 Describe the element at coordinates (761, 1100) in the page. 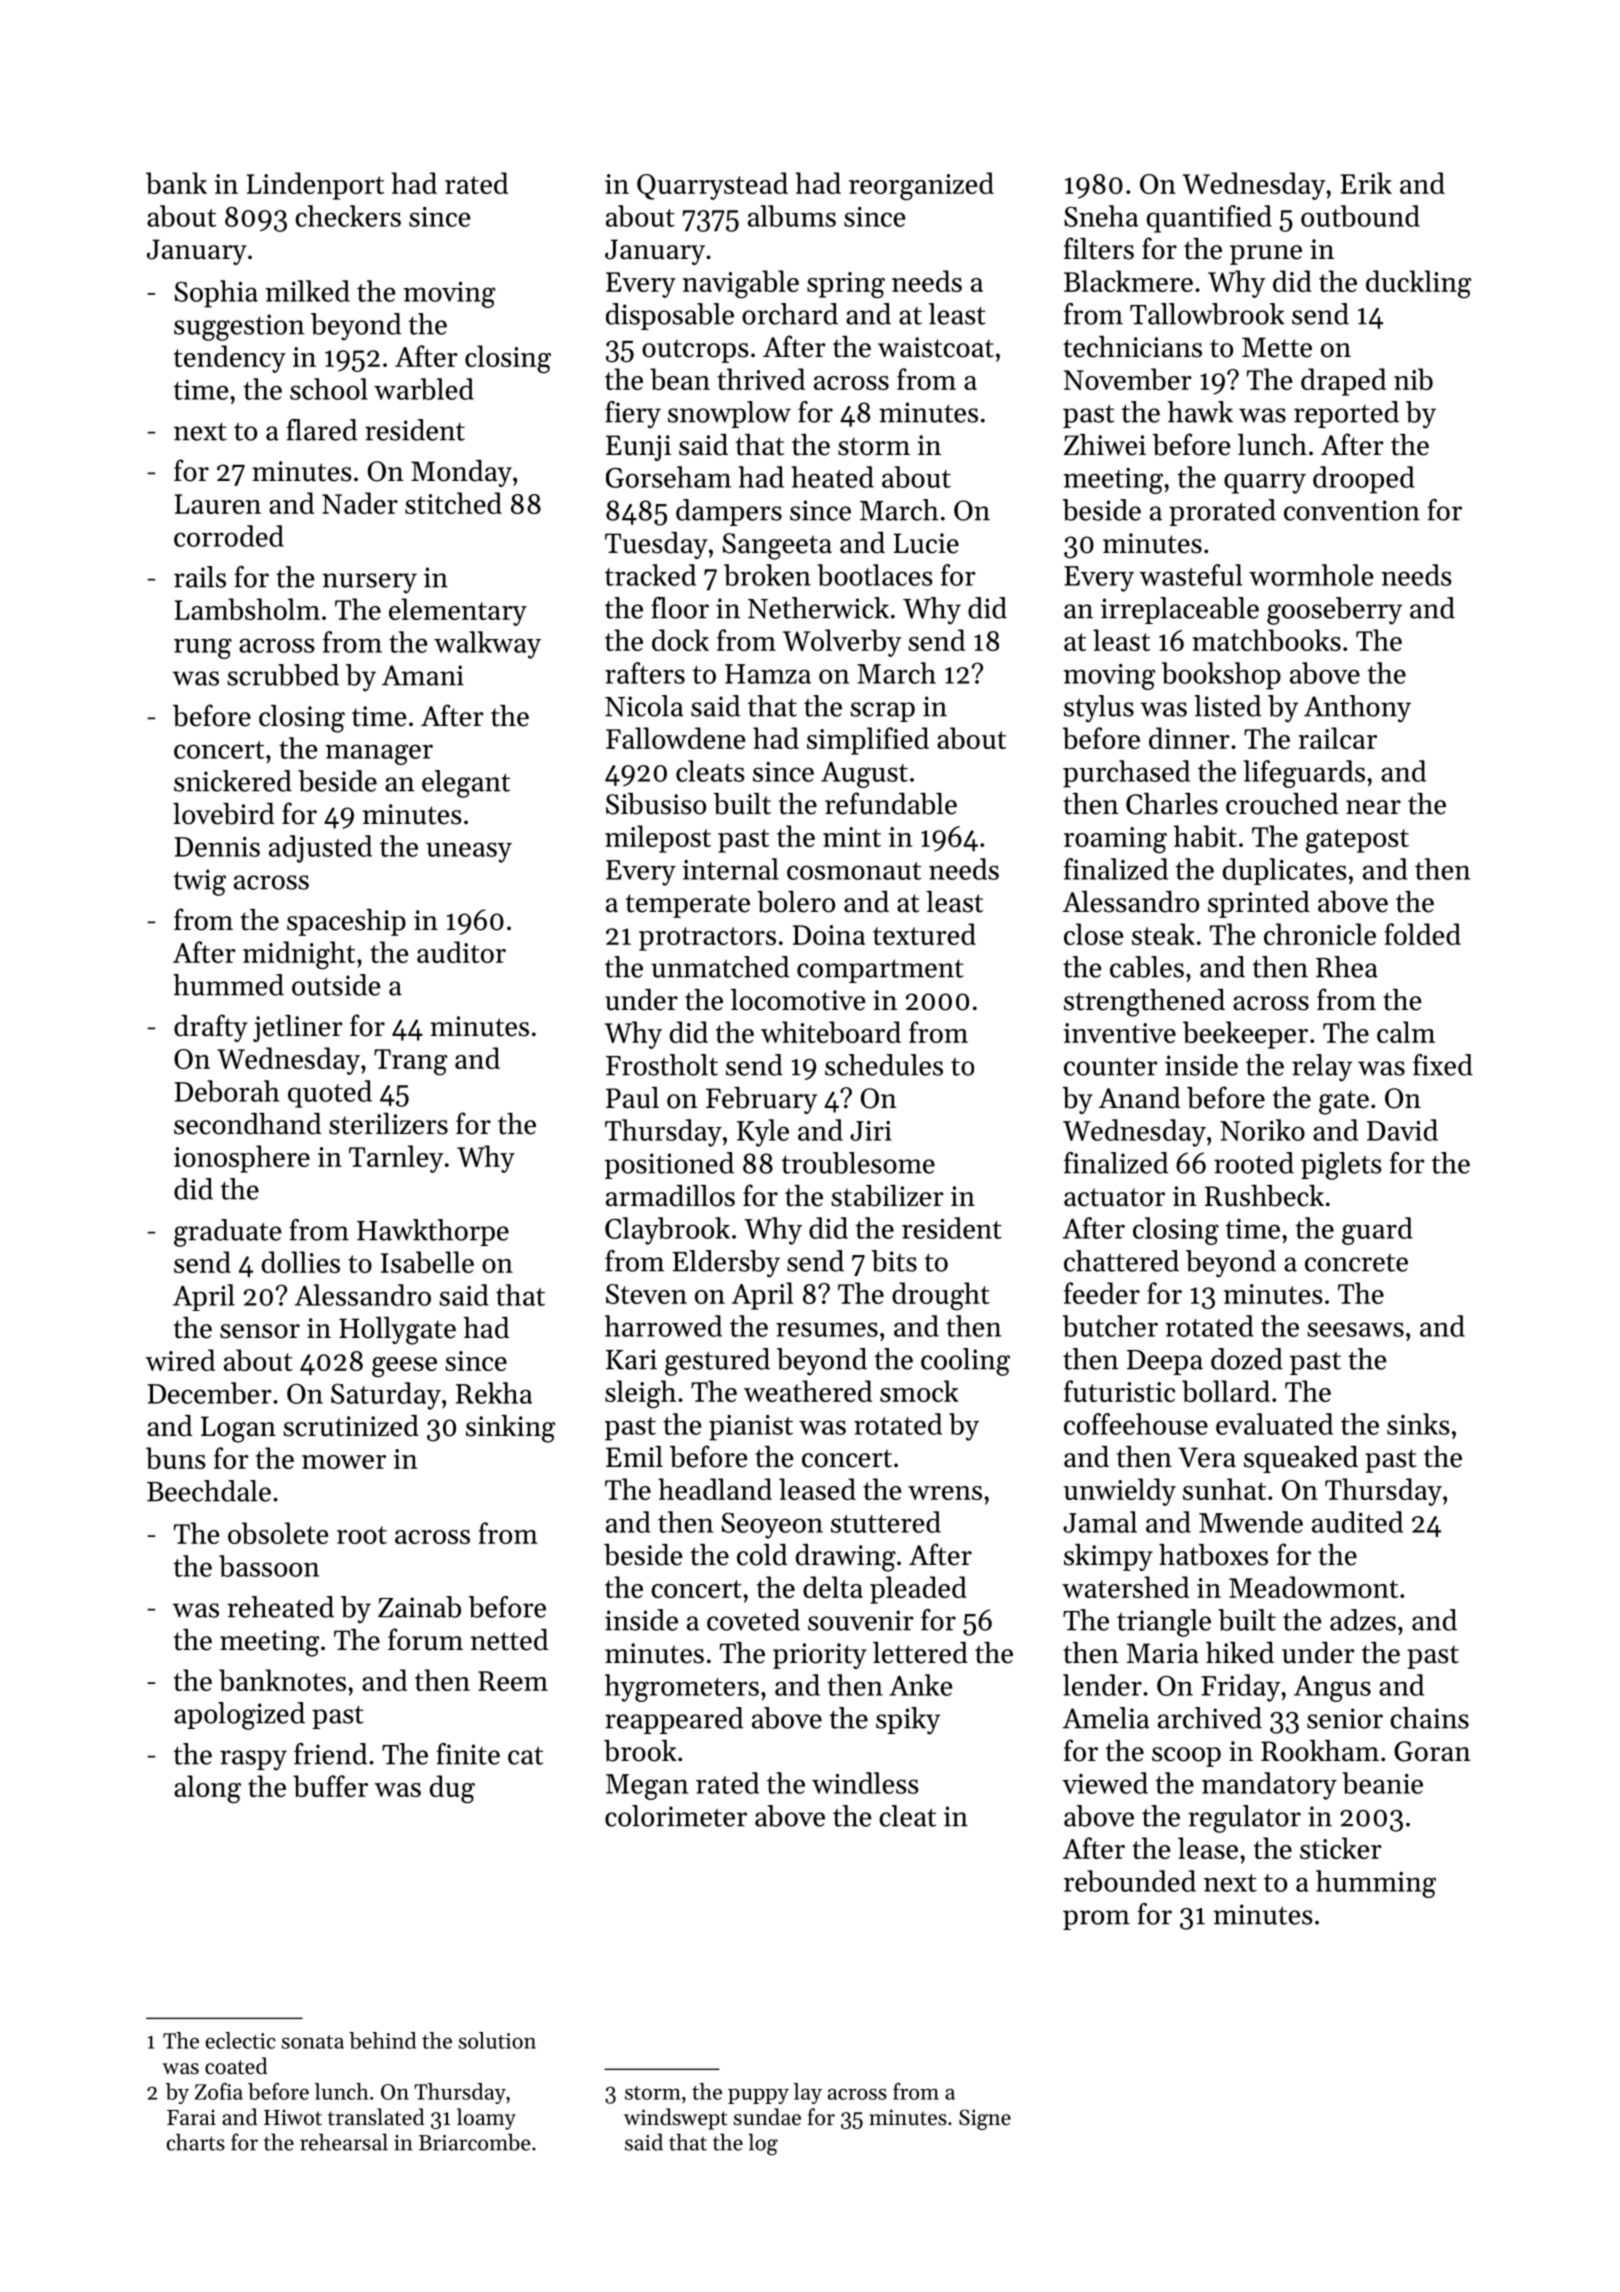

I see `February` at that location.
